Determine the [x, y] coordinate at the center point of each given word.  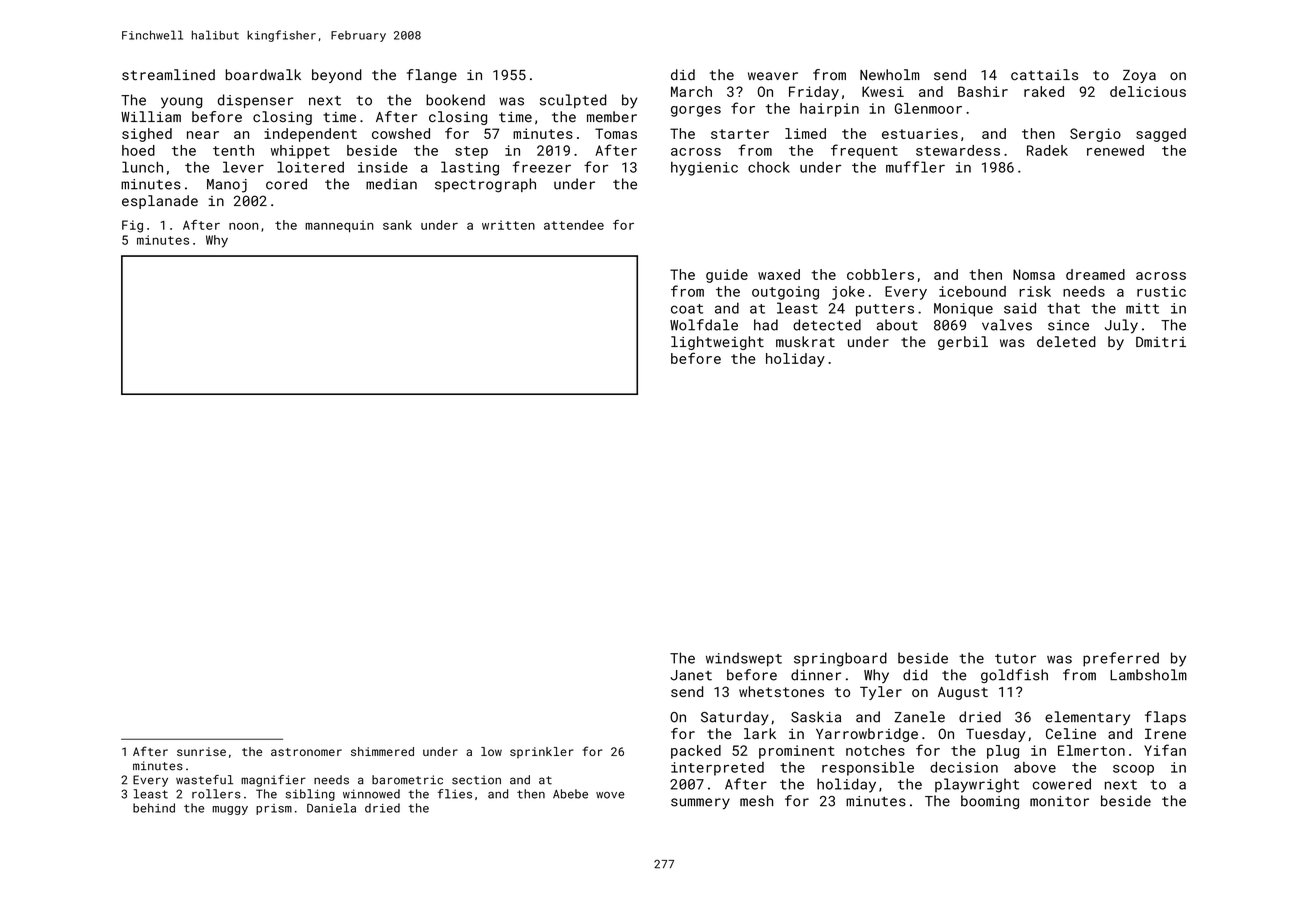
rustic [1161, 291]
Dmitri [1161, 342]
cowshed [401, 133]
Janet [691, 675]
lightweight [717, 343]
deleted [1066, 342]
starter [740, 134]
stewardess [958, 150]
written [508, 225]
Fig [132, 226]
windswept [744, 659]
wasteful [204, 780]
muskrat [805, 342]
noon [243, 226]
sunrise [201, 751]
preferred [1121, 659]
